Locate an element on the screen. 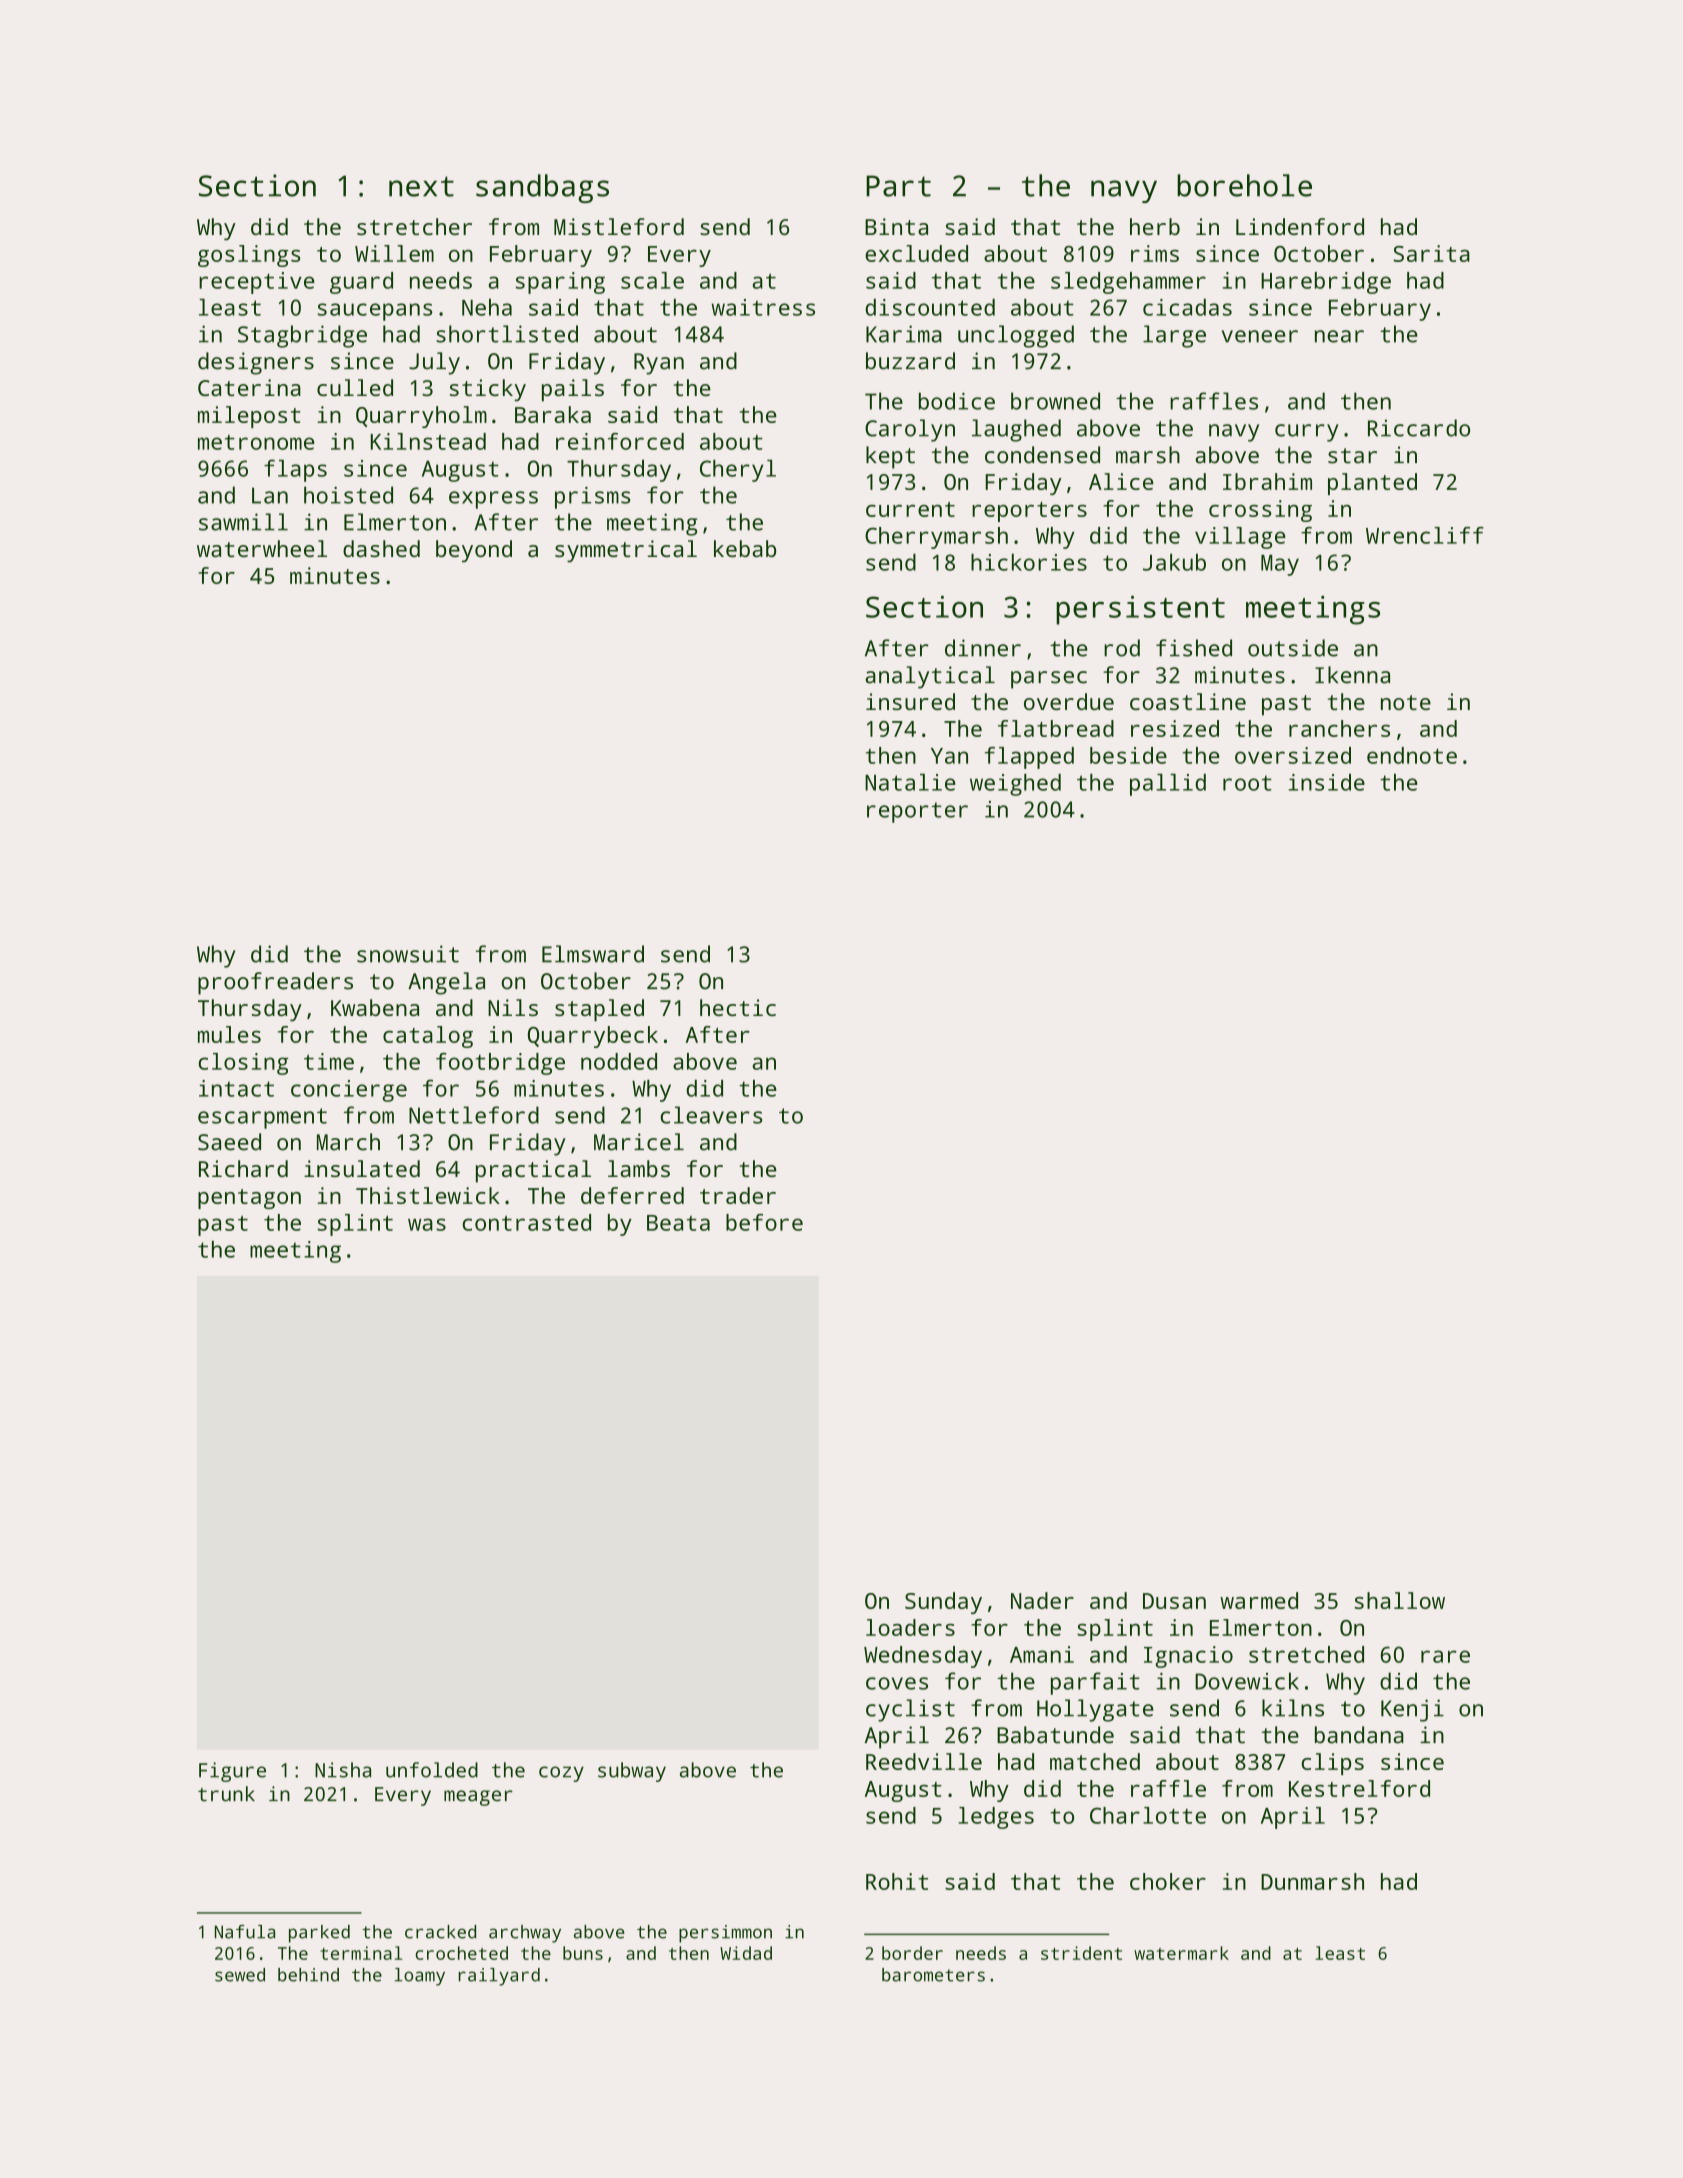 Image resolution: width=1683 pixels, height=2178 pixels. Natalie is located at coordinates (910, 782).
